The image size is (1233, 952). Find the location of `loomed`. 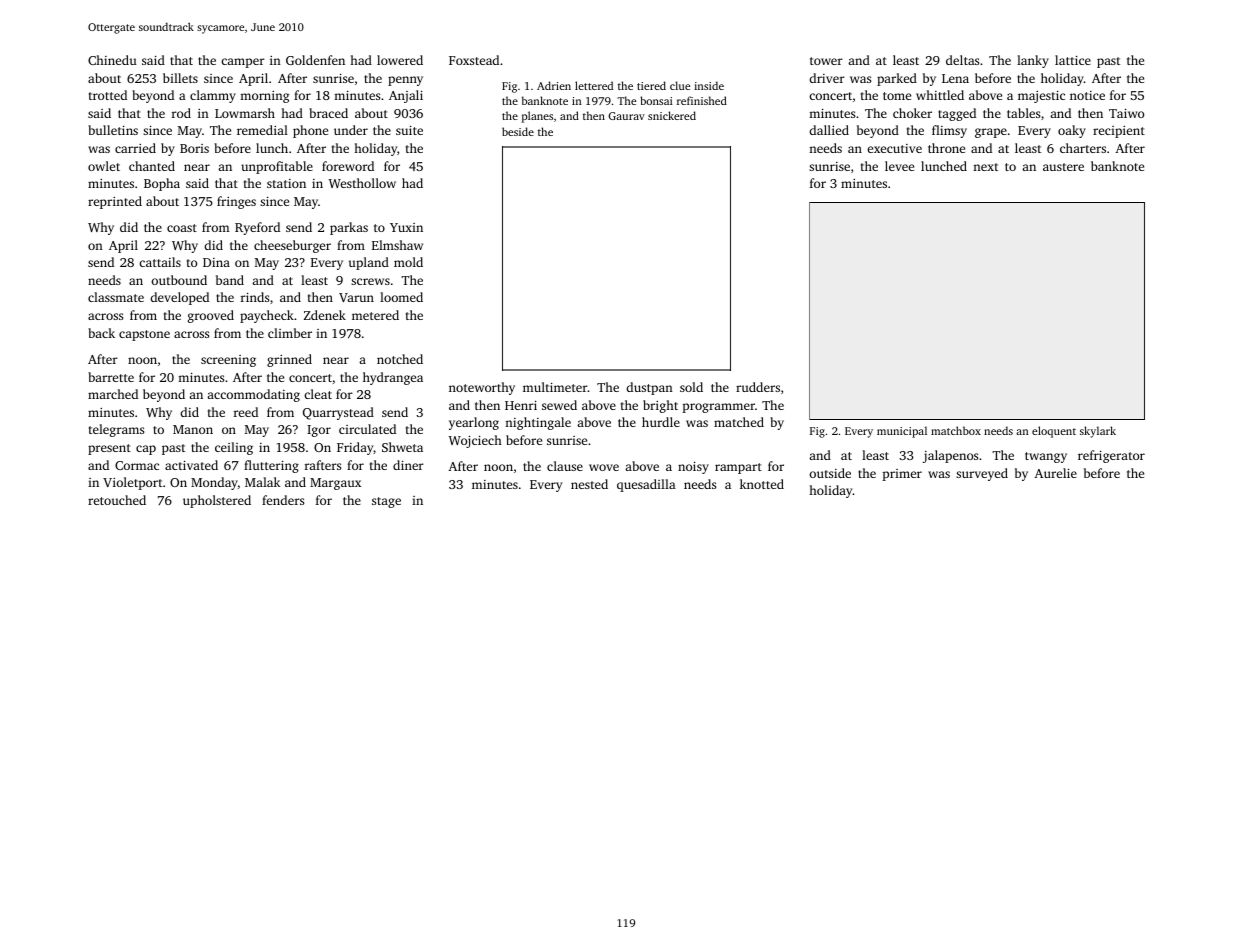

loomed is located at coordinates (401, 297).
